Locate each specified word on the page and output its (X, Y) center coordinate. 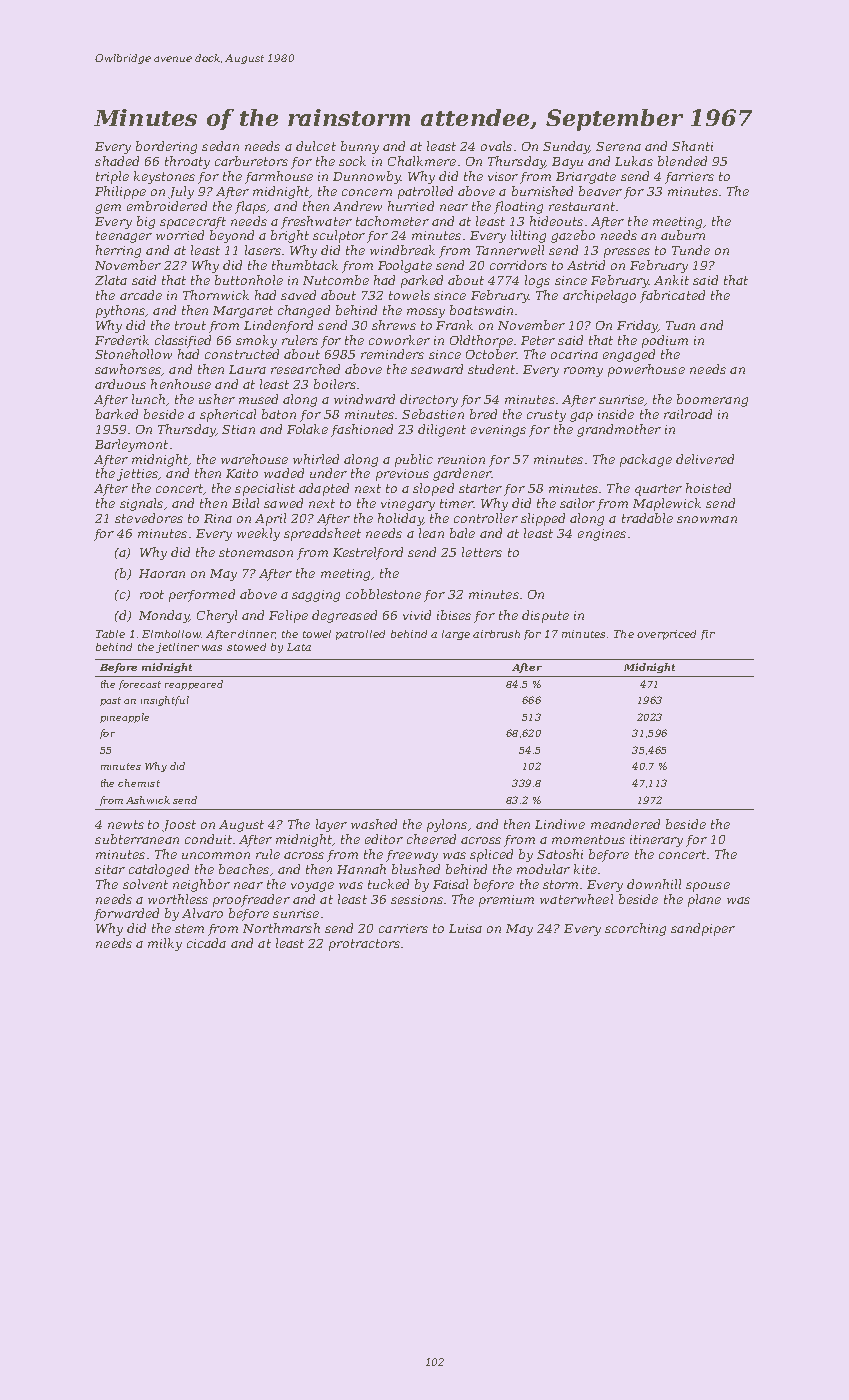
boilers (335, 384)
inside (616, 414)
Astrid (586, 265)
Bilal (245, 503)
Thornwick (216, 295)
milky (165, 944)
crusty (546, 416)
